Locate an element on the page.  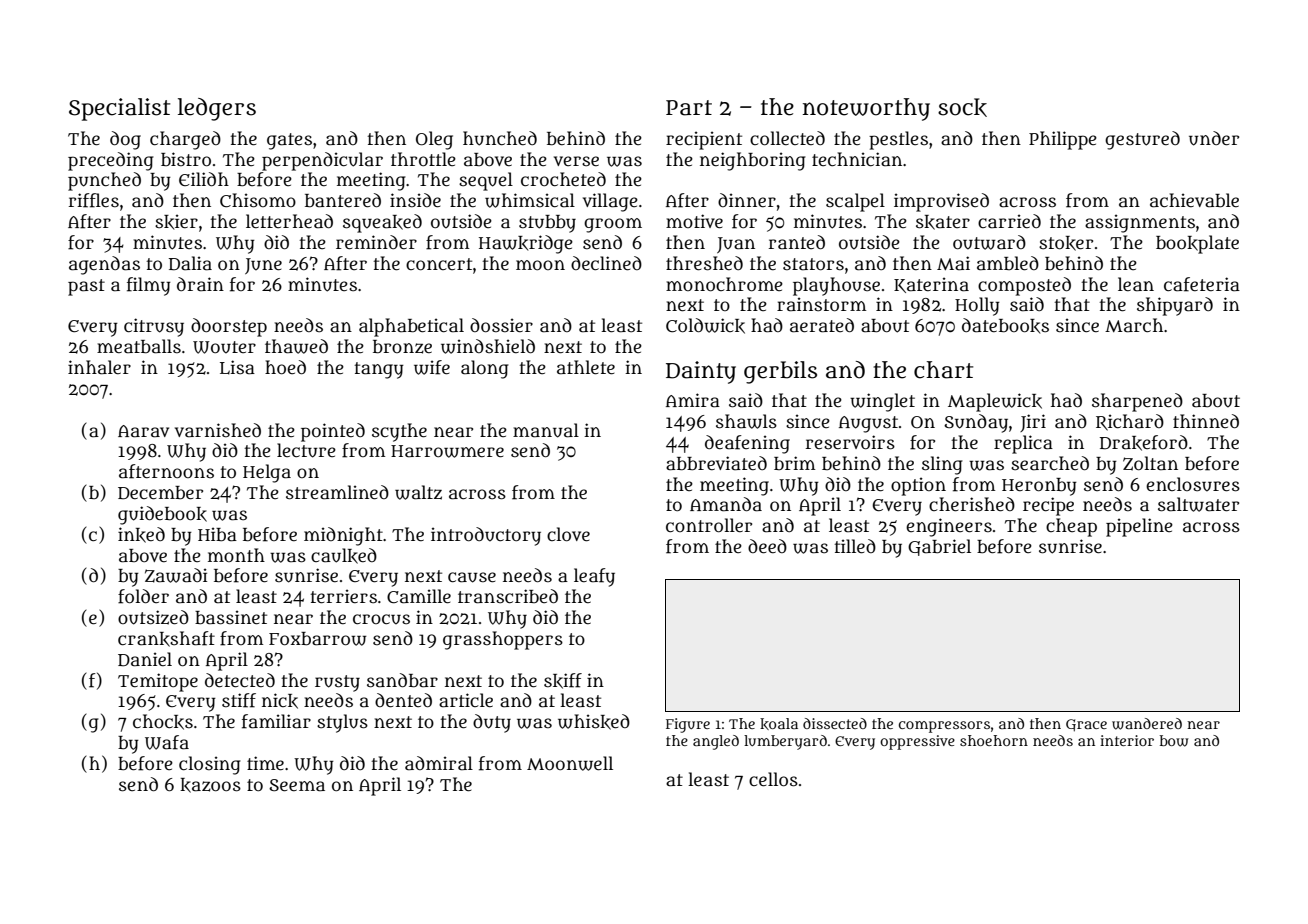
oppressive is located at coordinates (917, 742).
